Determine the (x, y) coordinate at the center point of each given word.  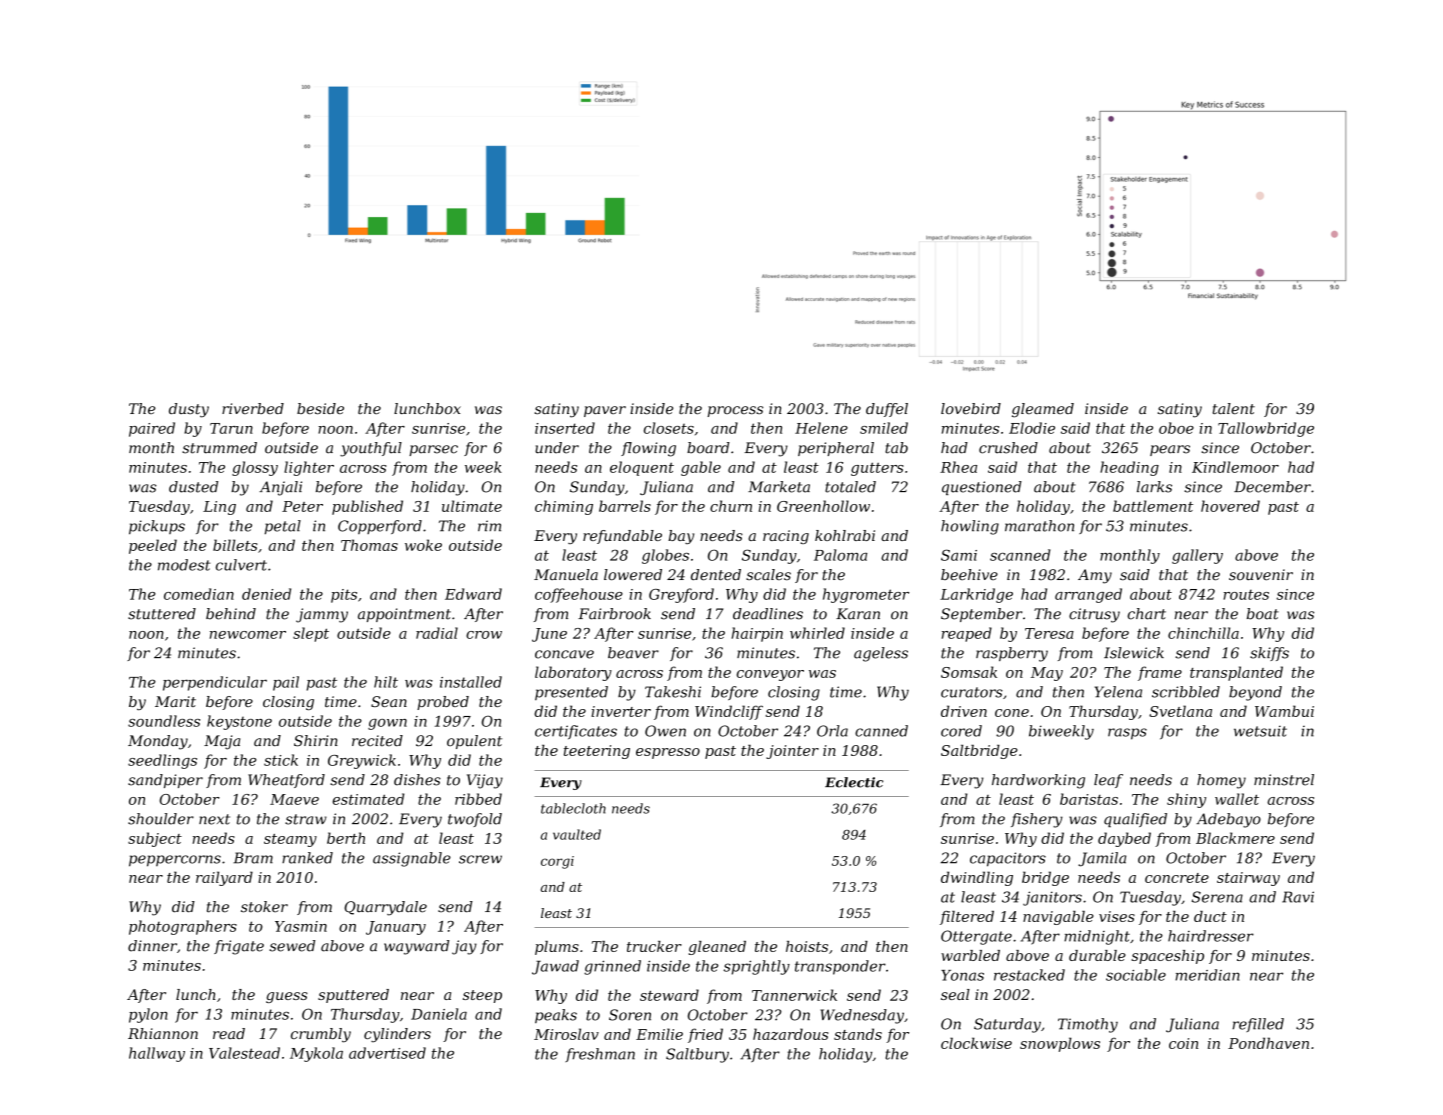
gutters (877, 469)
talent (1234, 408)
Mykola (316, 1054)
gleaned (717, 948)
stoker (264, 907)
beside (320, 408)
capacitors (1008, 859)
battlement (1153, 506)
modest (184, 565)
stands (858, 1034)
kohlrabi (845, 535)
